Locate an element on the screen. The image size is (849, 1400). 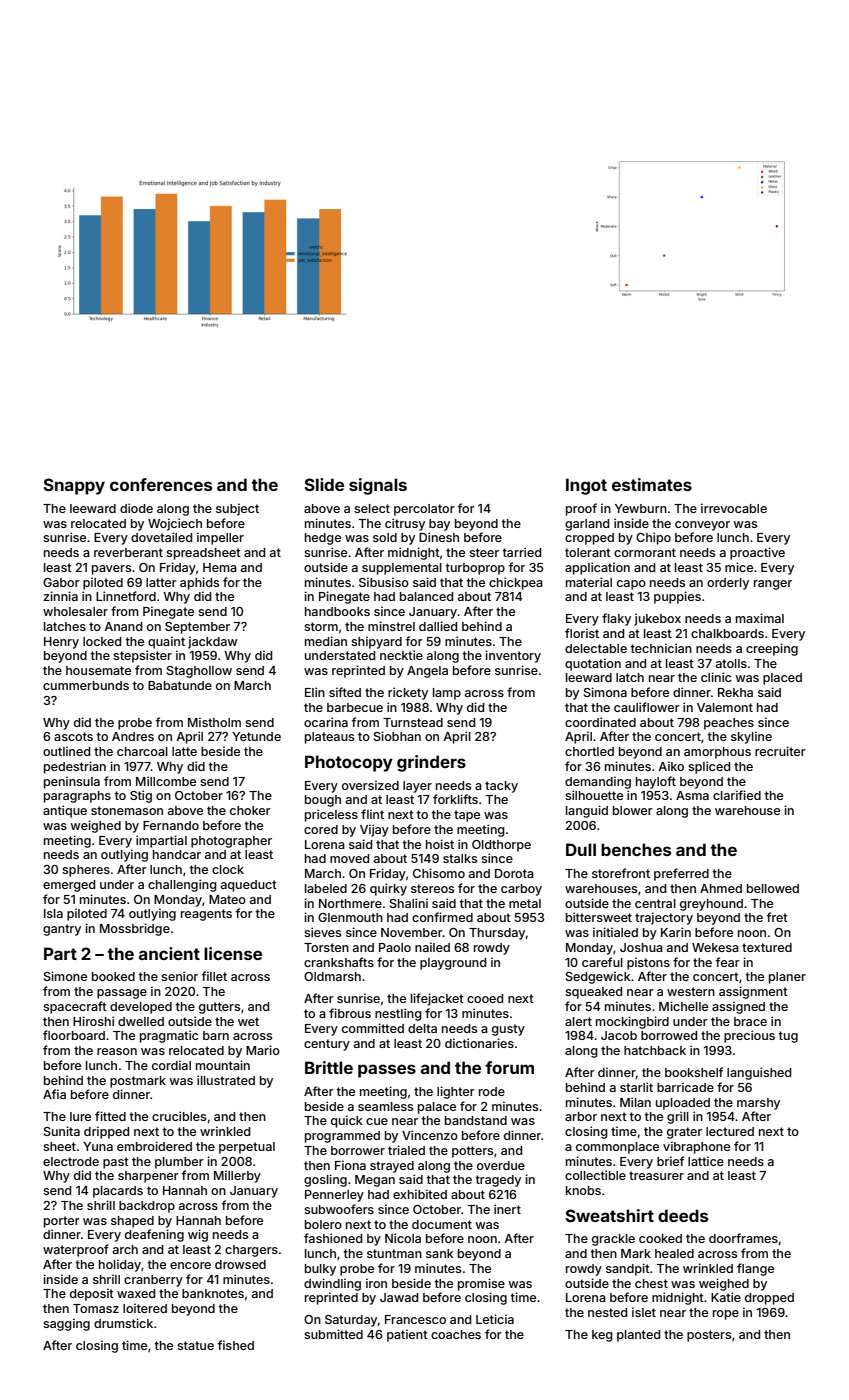
Simone is located at coordinates (65, 976).
